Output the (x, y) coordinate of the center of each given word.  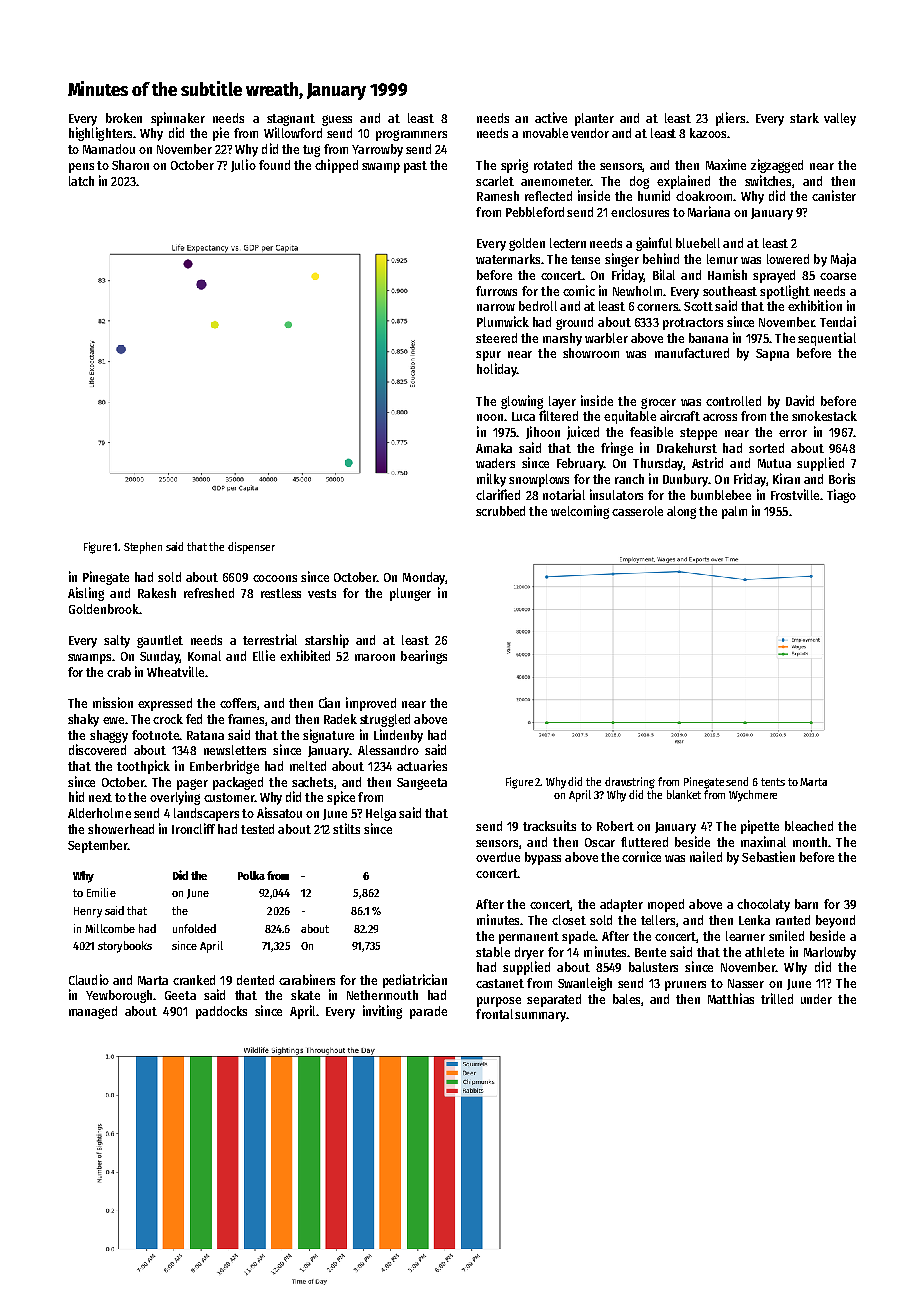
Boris (842, 478)
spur (488, 356)
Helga (381, 814)
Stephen (143, 548)
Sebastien (768, 856)
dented (255, 980)
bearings (424, 657)
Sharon (130, 165)
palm (734, 512)
